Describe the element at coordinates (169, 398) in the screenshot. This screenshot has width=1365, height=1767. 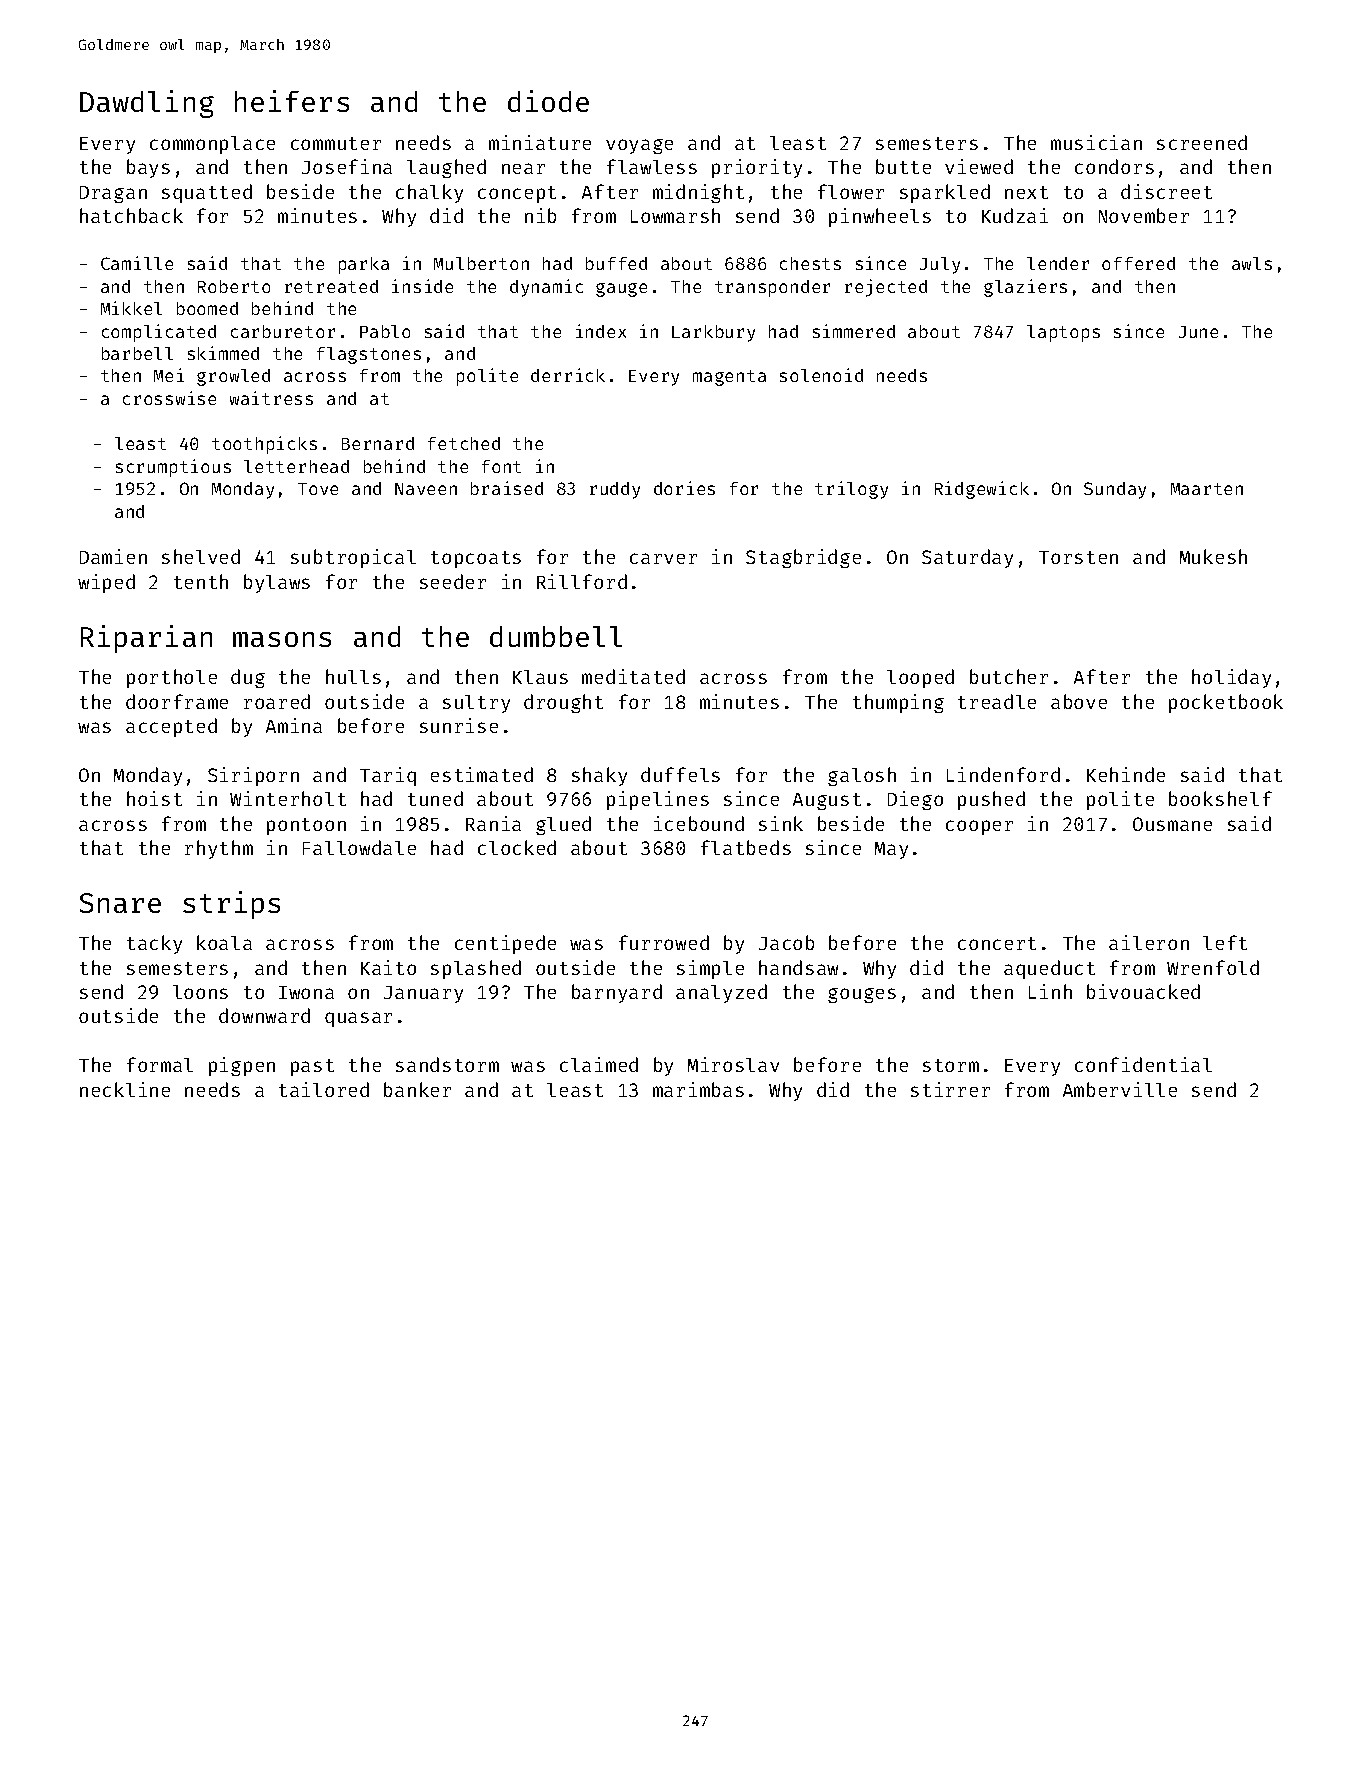
I see `crosswise` at that location.
